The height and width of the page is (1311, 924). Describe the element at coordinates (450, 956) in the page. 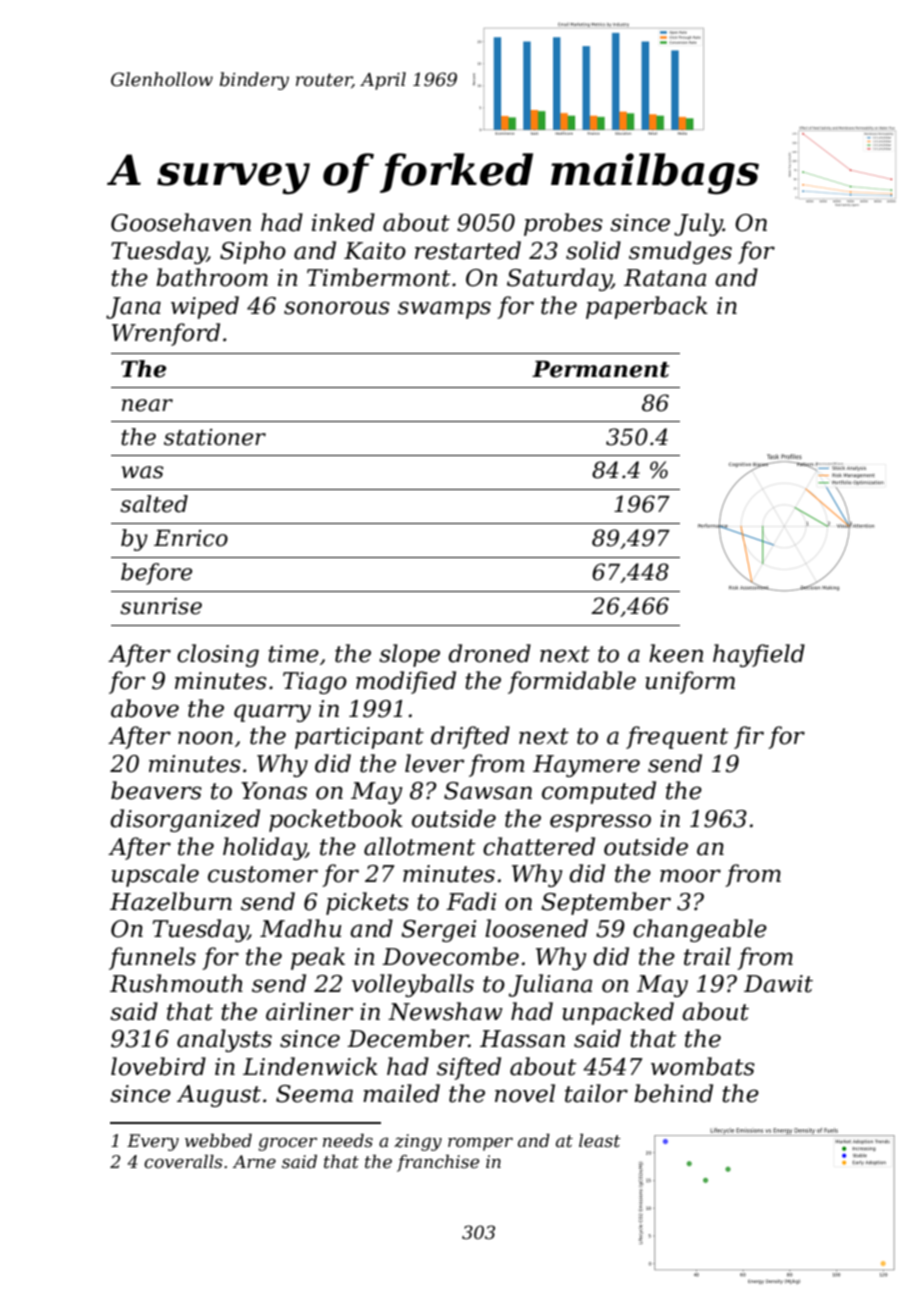

I see `Dovecombe` at that location.
